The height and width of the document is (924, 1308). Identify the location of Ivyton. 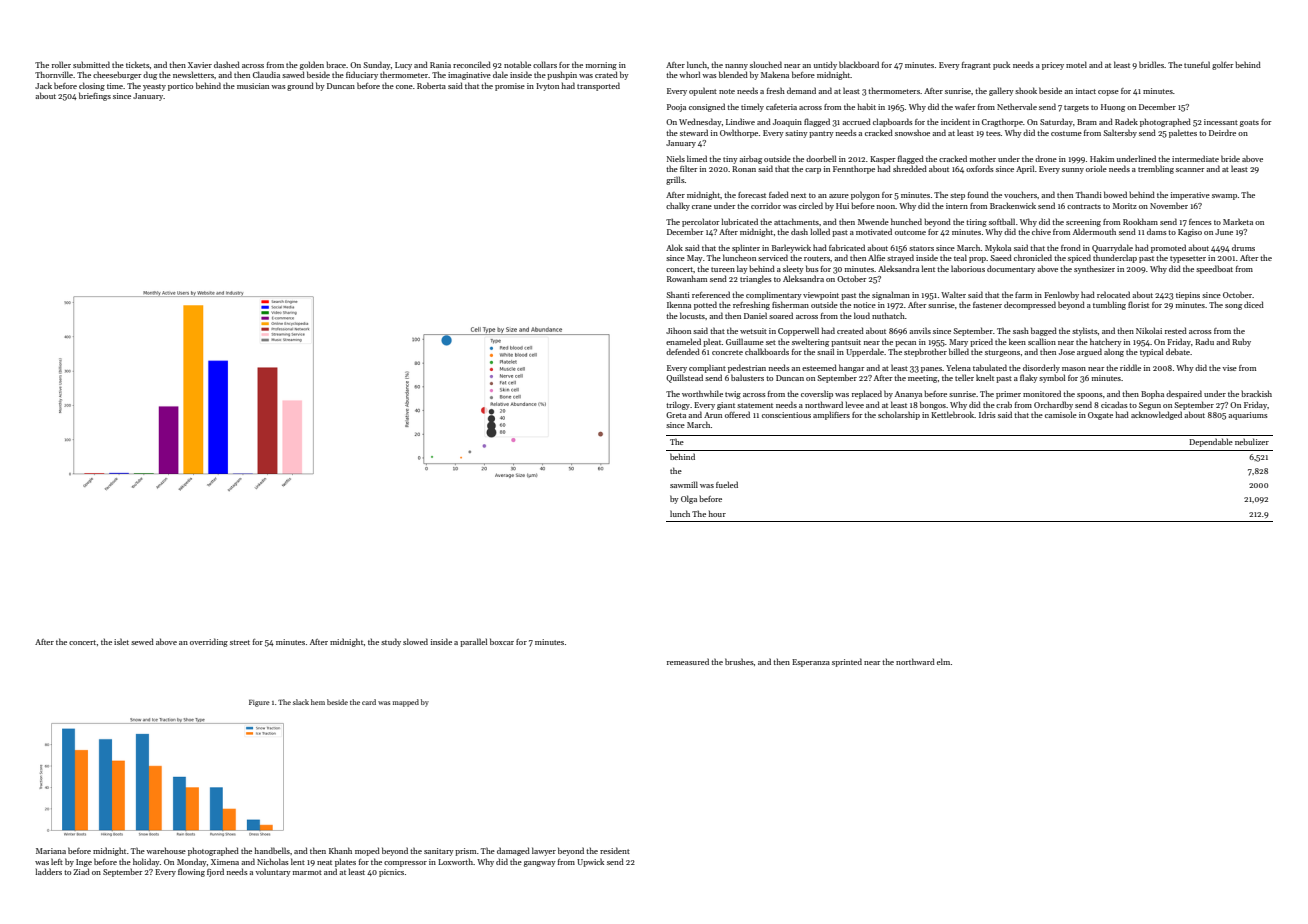
(547, 87).
